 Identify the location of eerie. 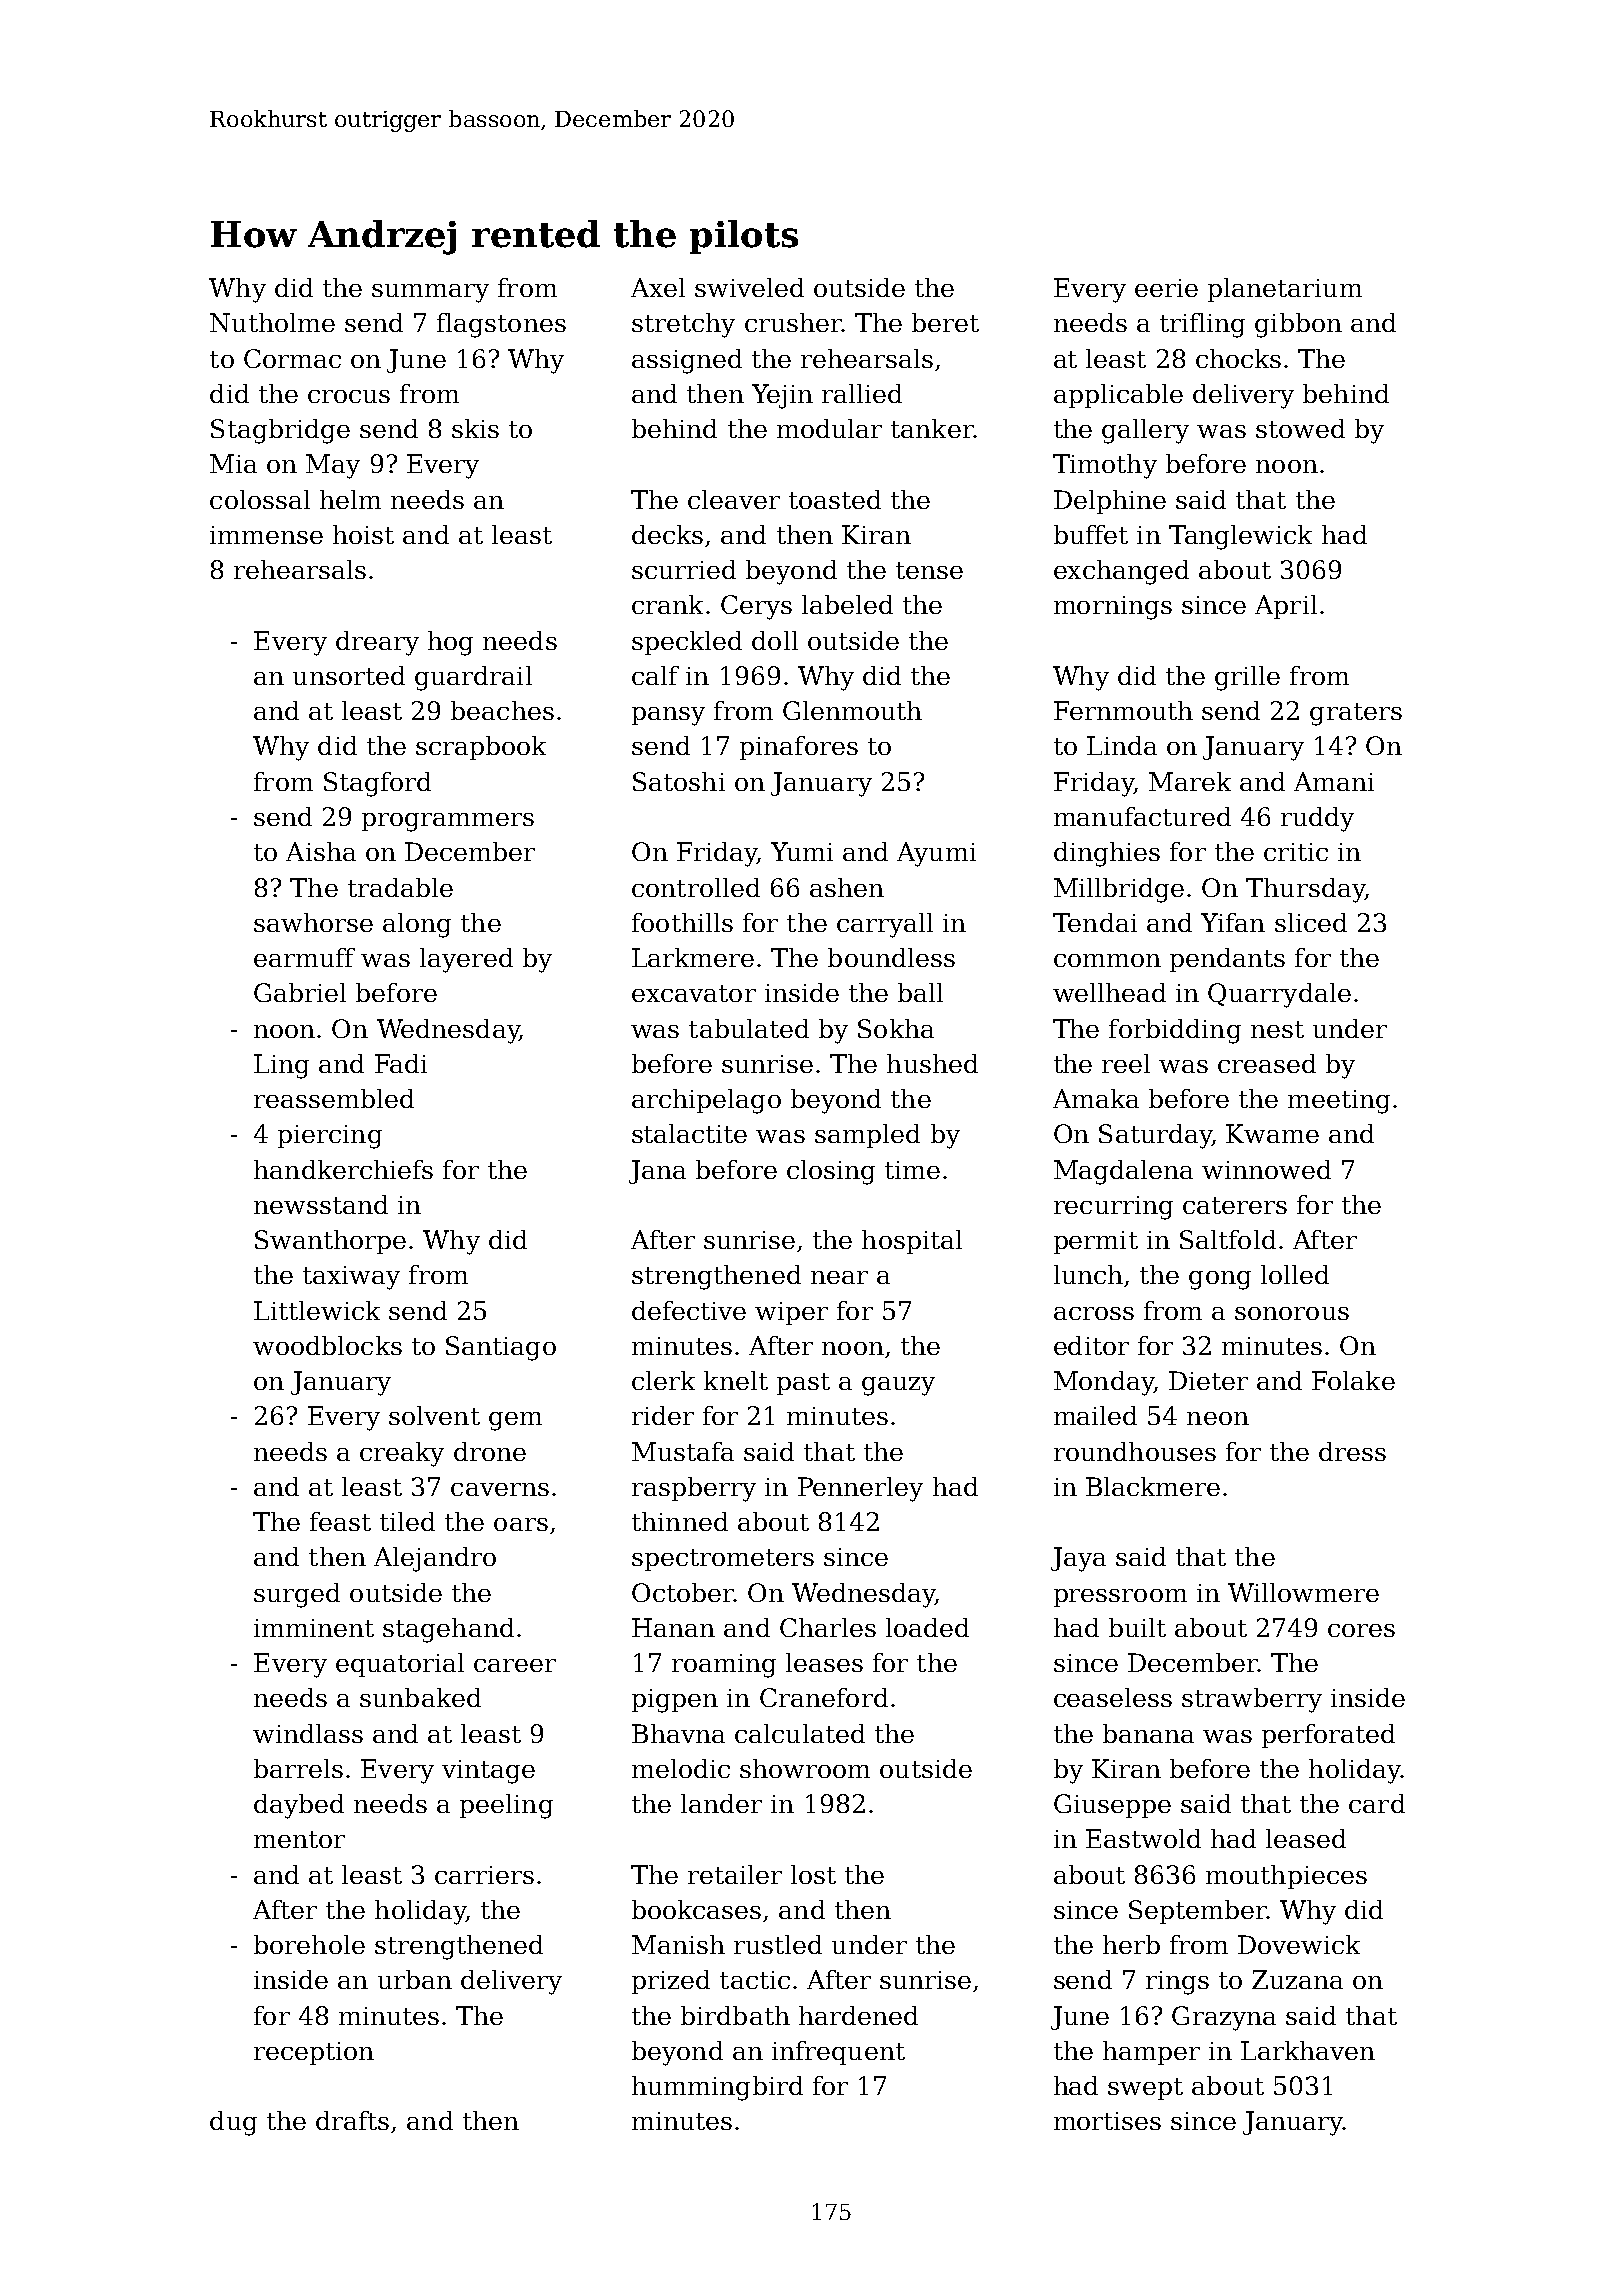
(1166, 288).
